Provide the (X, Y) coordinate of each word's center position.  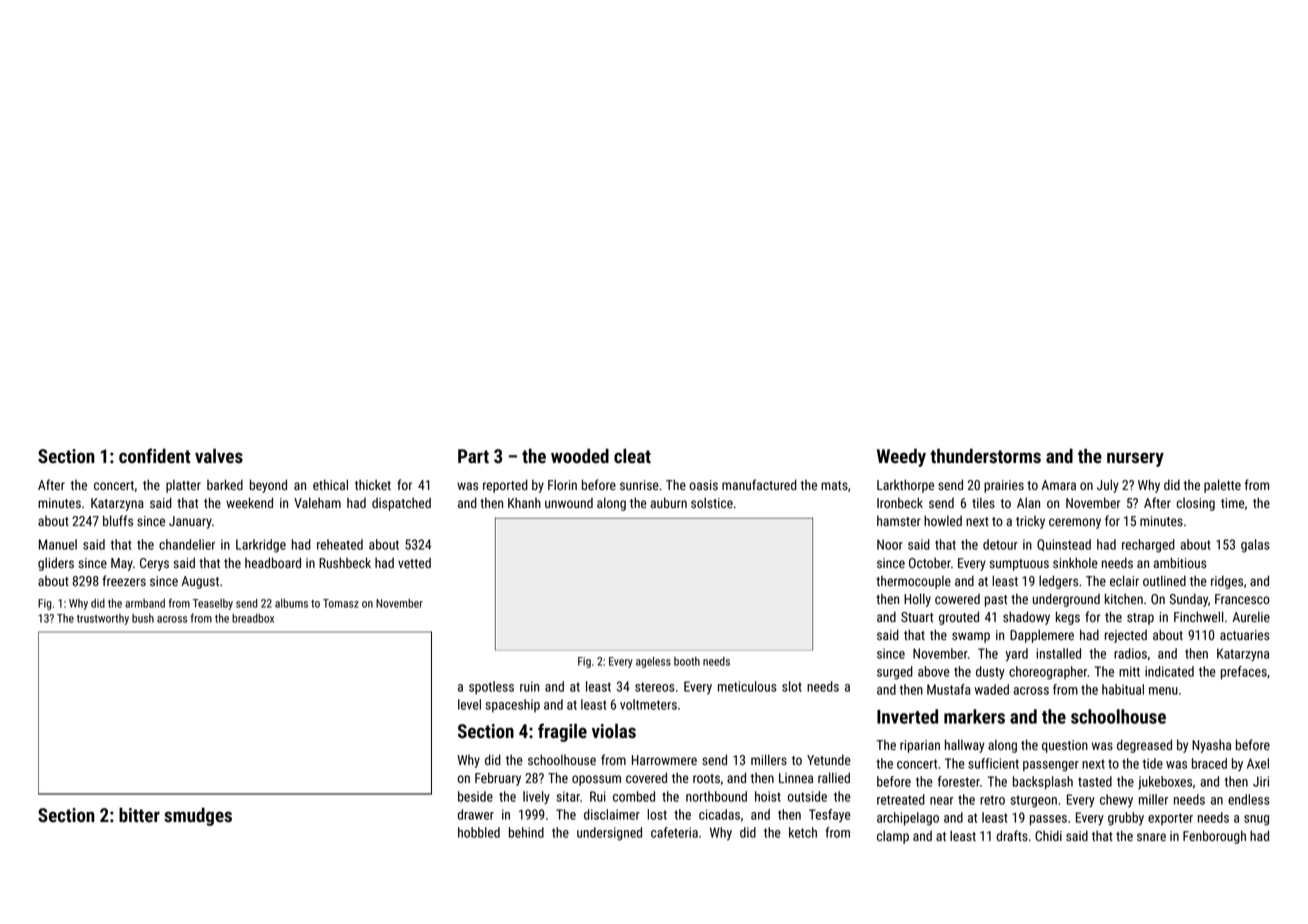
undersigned (609, 834)
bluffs (118, 520)
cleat (632, 456)
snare (1151, 837)
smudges (198, 816)
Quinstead (1064, 545)
